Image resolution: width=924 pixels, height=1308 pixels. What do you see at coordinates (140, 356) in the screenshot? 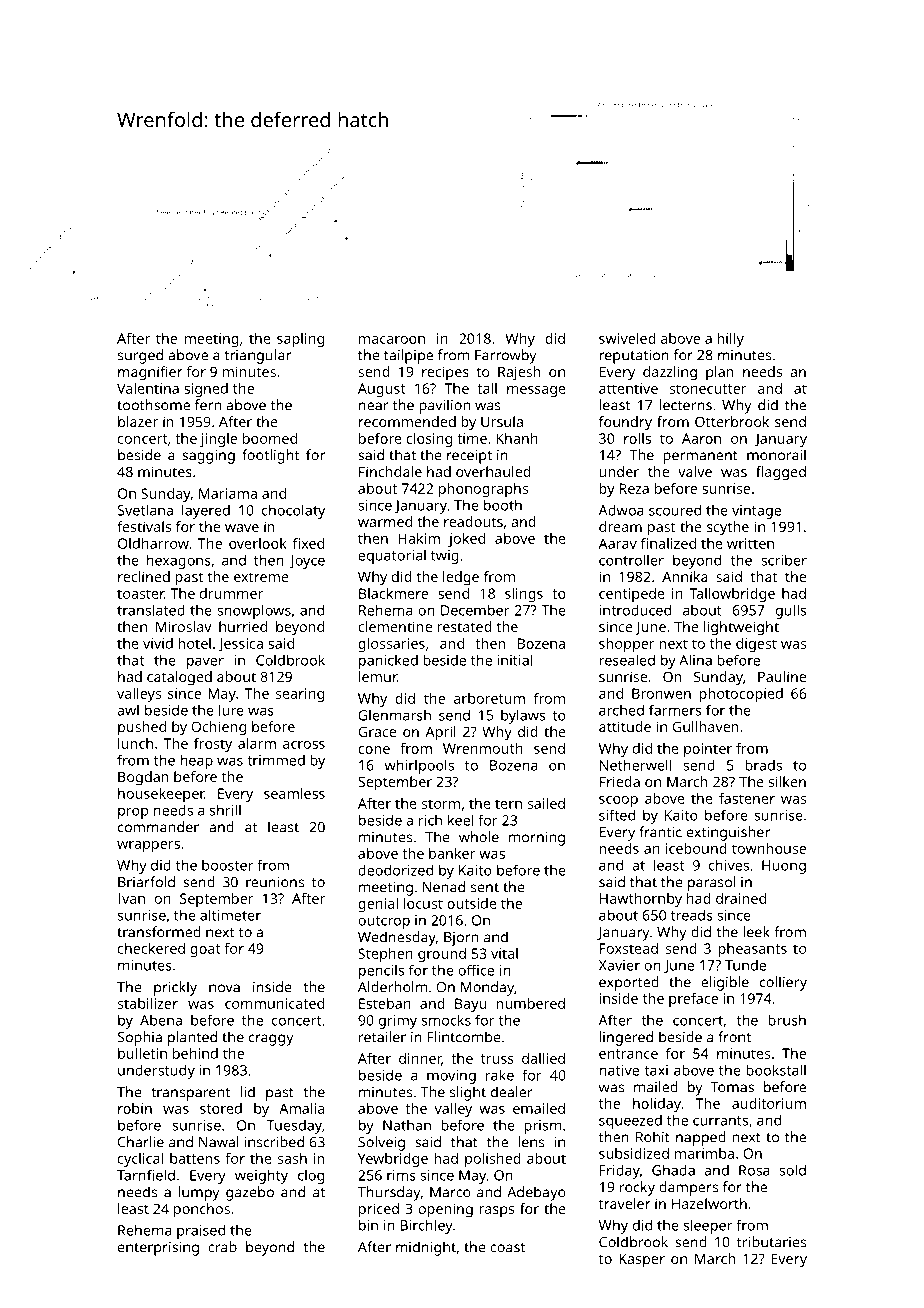
I see `surged` at bounding box center [140, 356].
